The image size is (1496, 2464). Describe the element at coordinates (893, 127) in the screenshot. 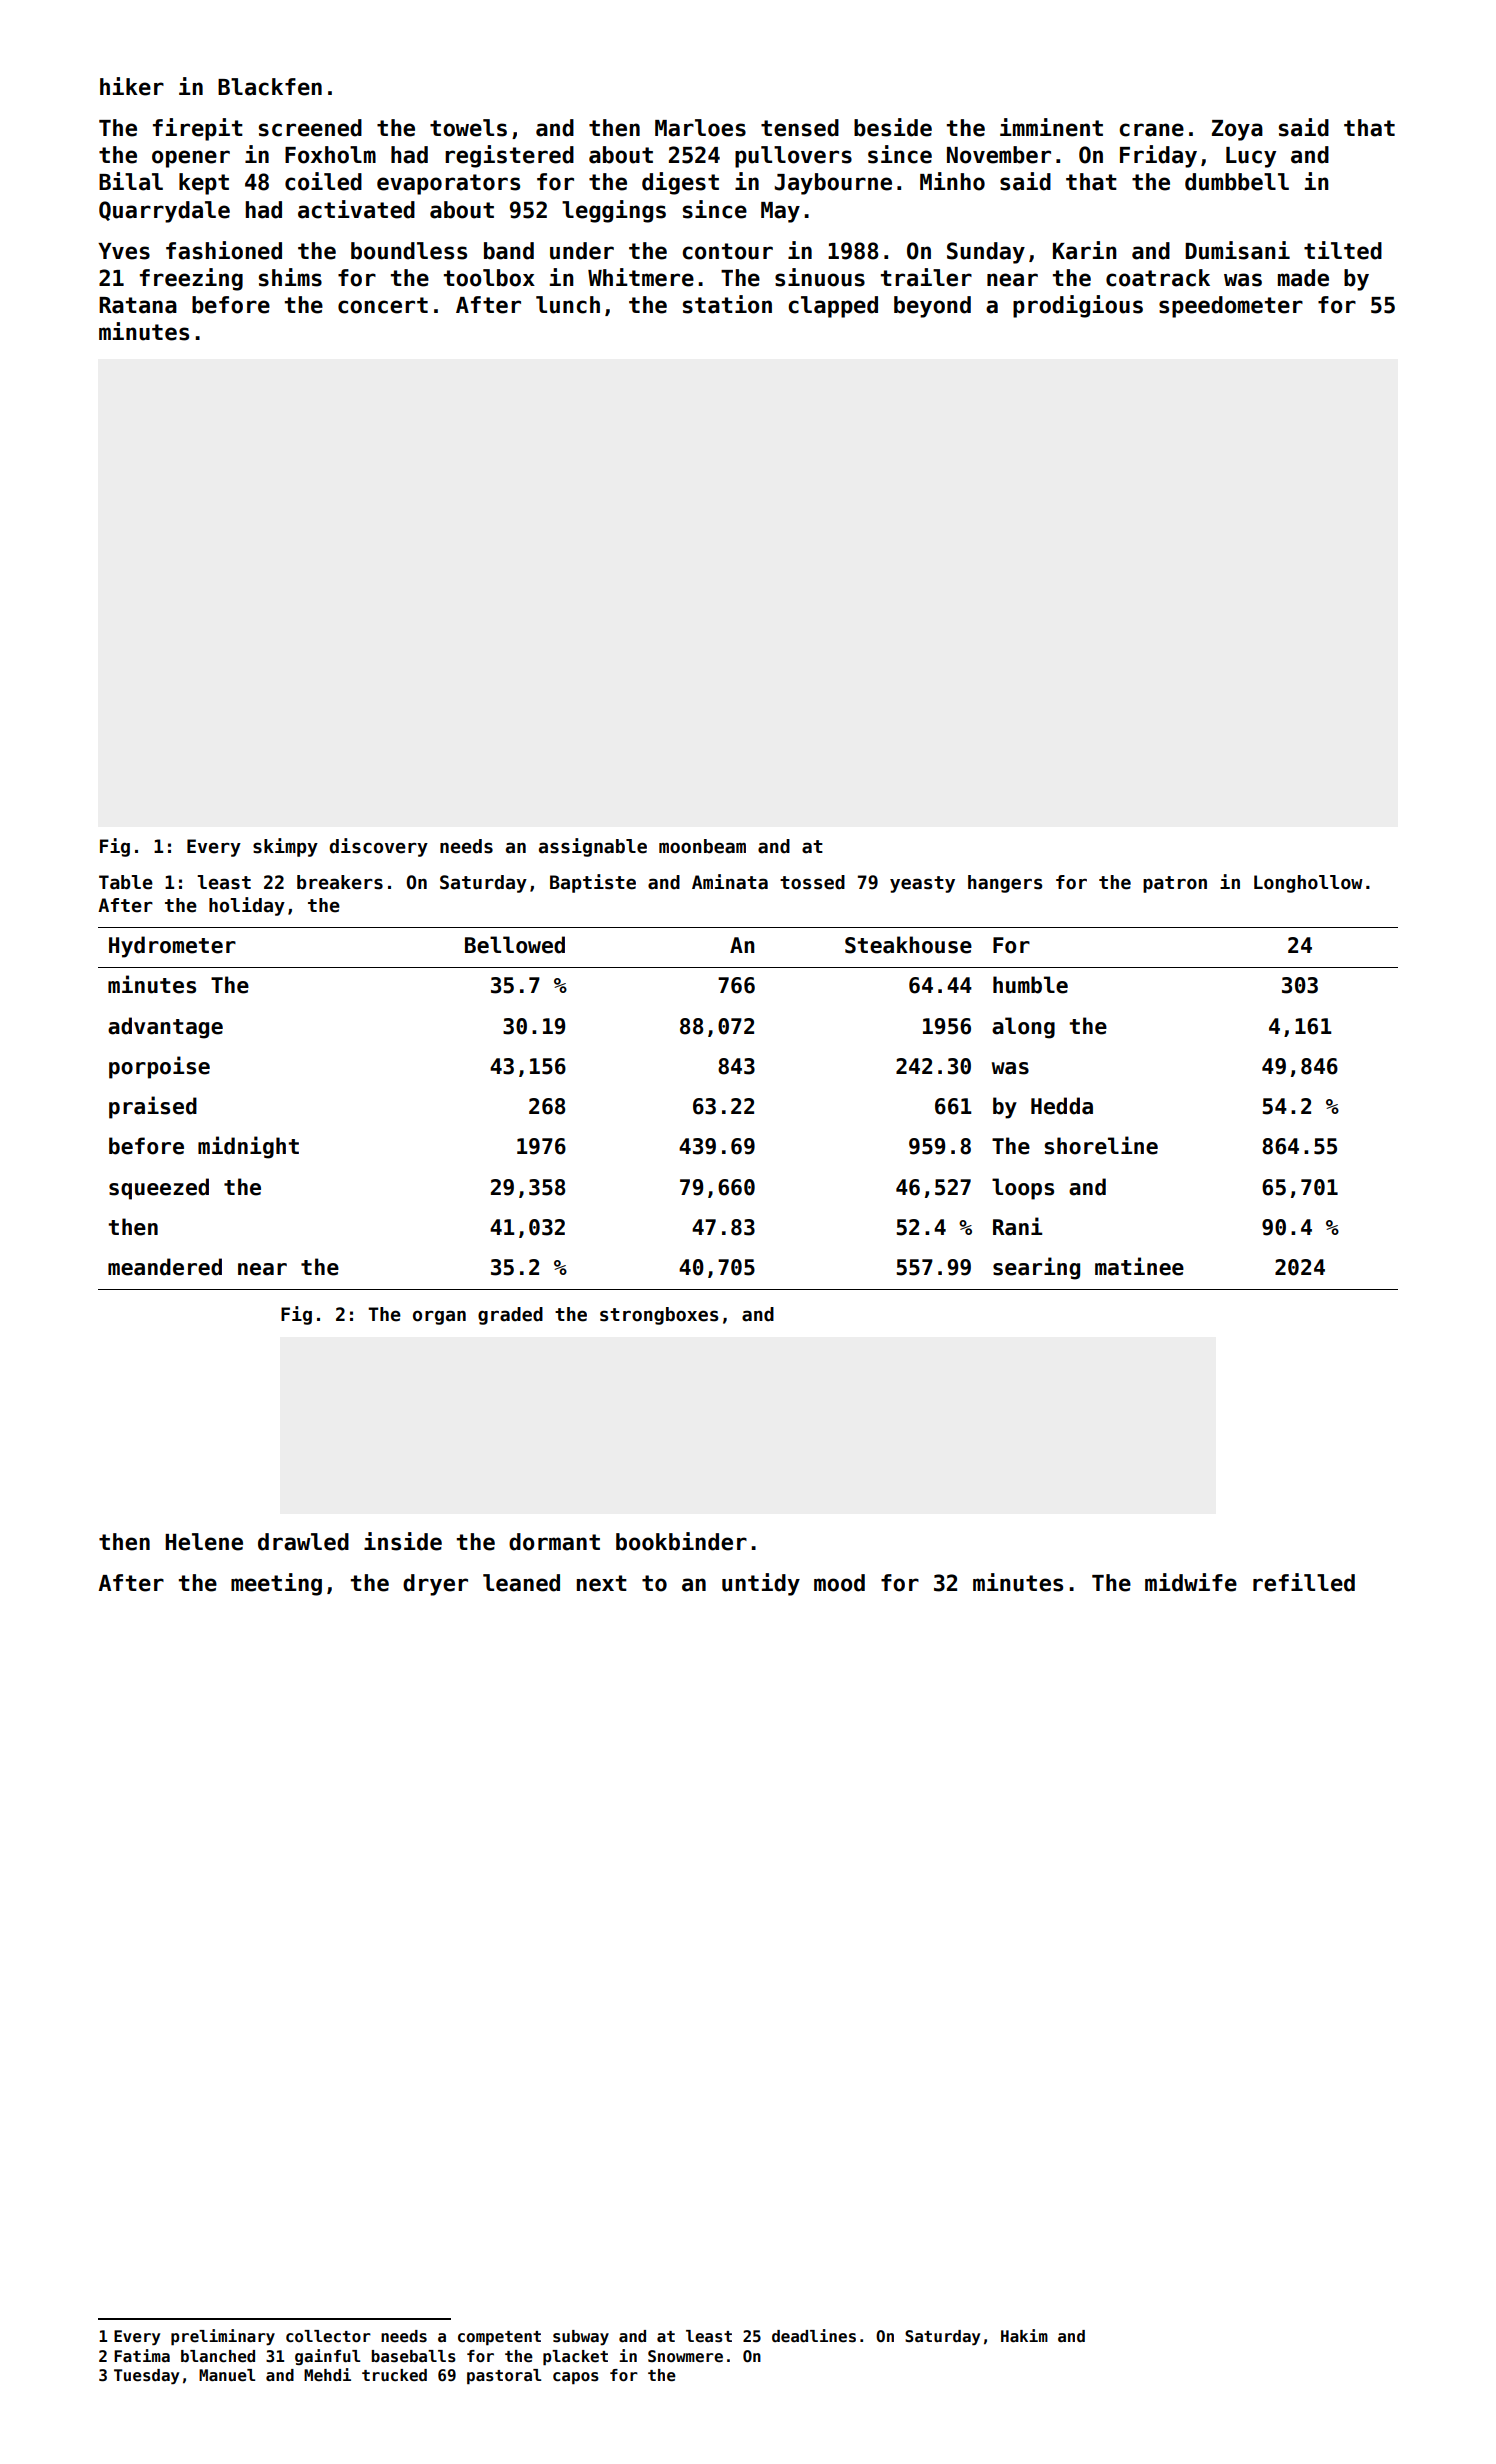

I see `beside` at that location.
